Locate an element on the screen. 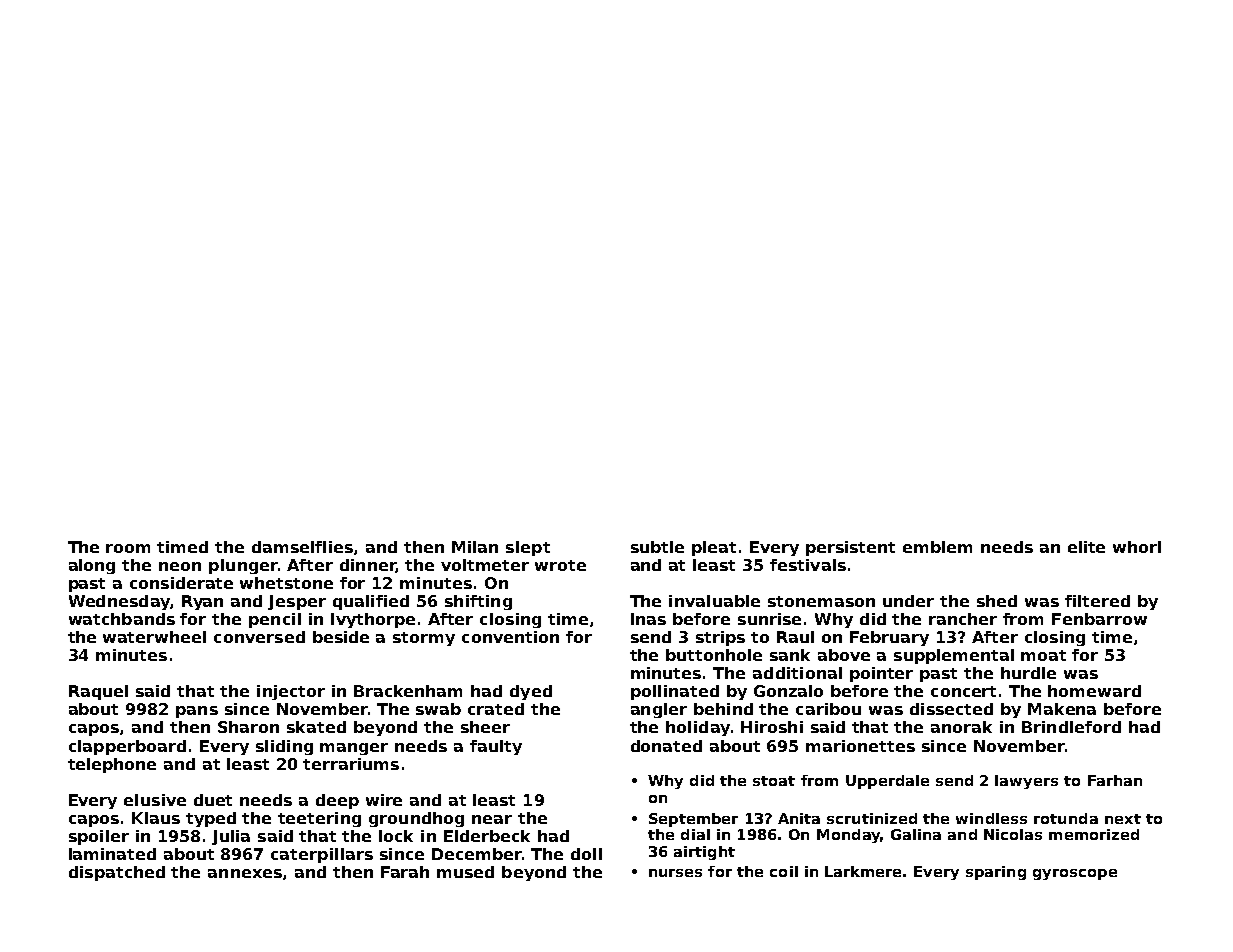 This screenshot has width=1233, height=952. Milan is located at coordinates (475, 547).
